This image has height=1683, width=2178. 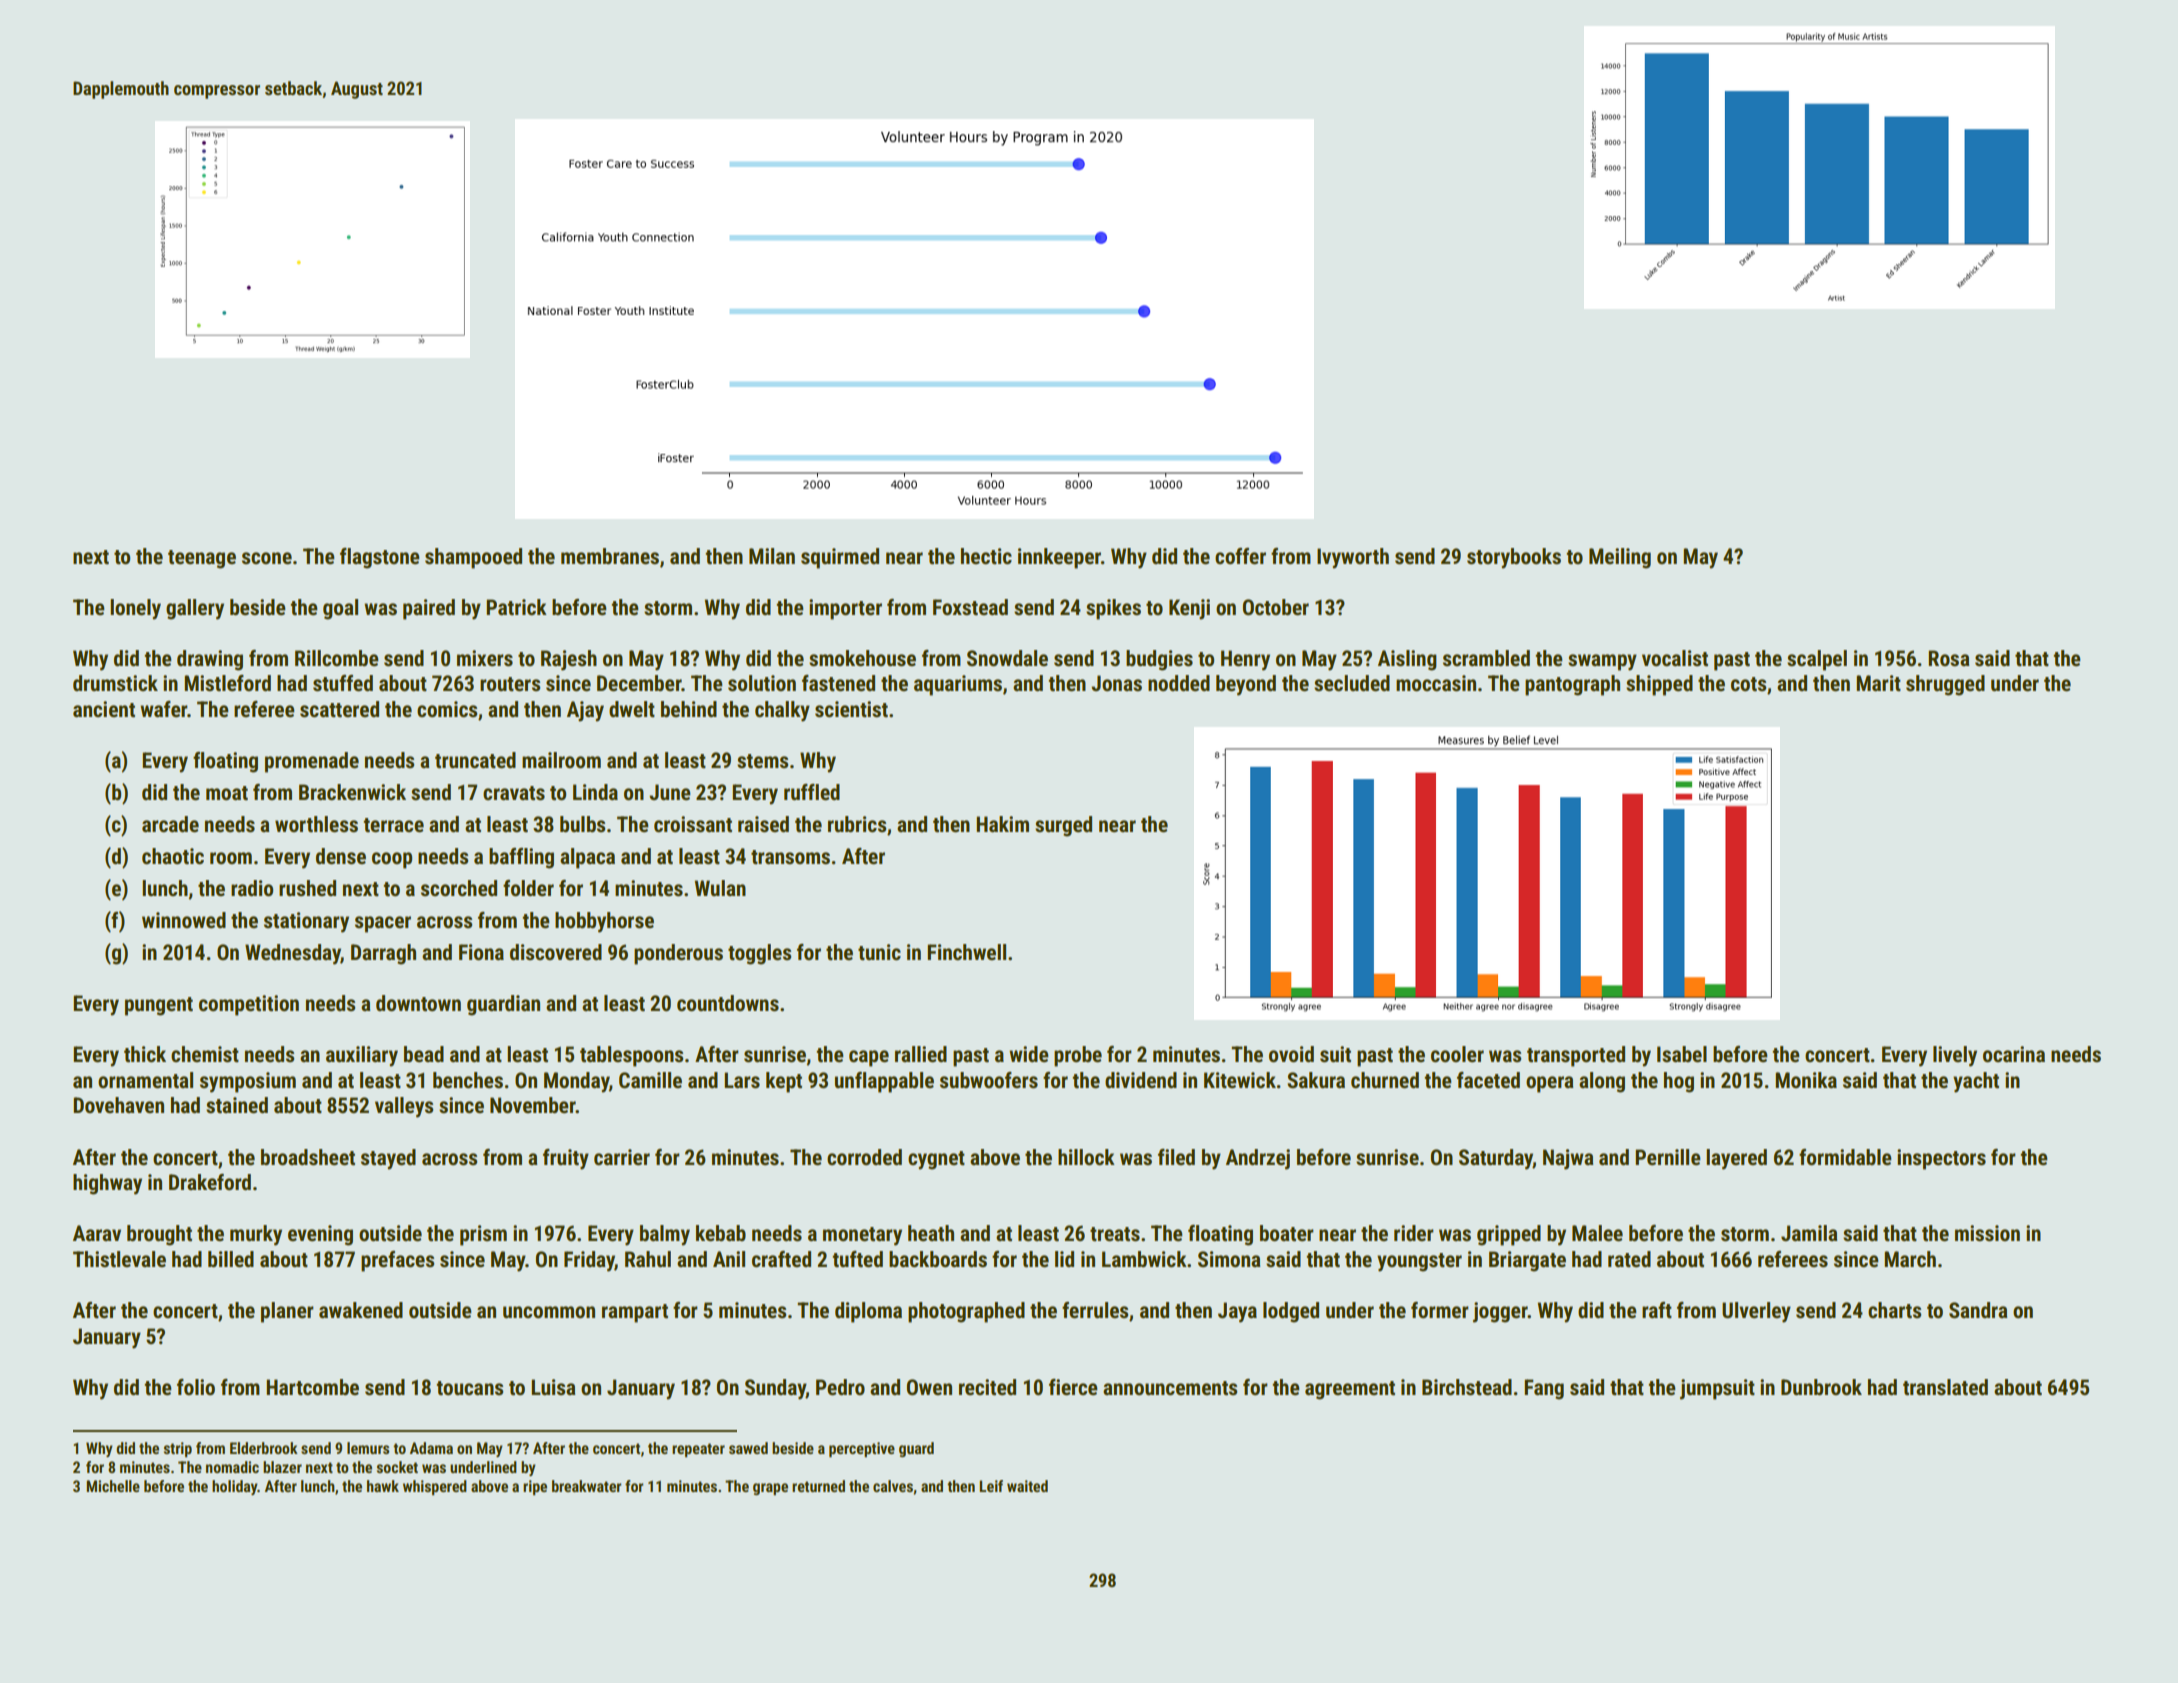 I want to click on Ulverley, so click(x=1756, y=1312).
